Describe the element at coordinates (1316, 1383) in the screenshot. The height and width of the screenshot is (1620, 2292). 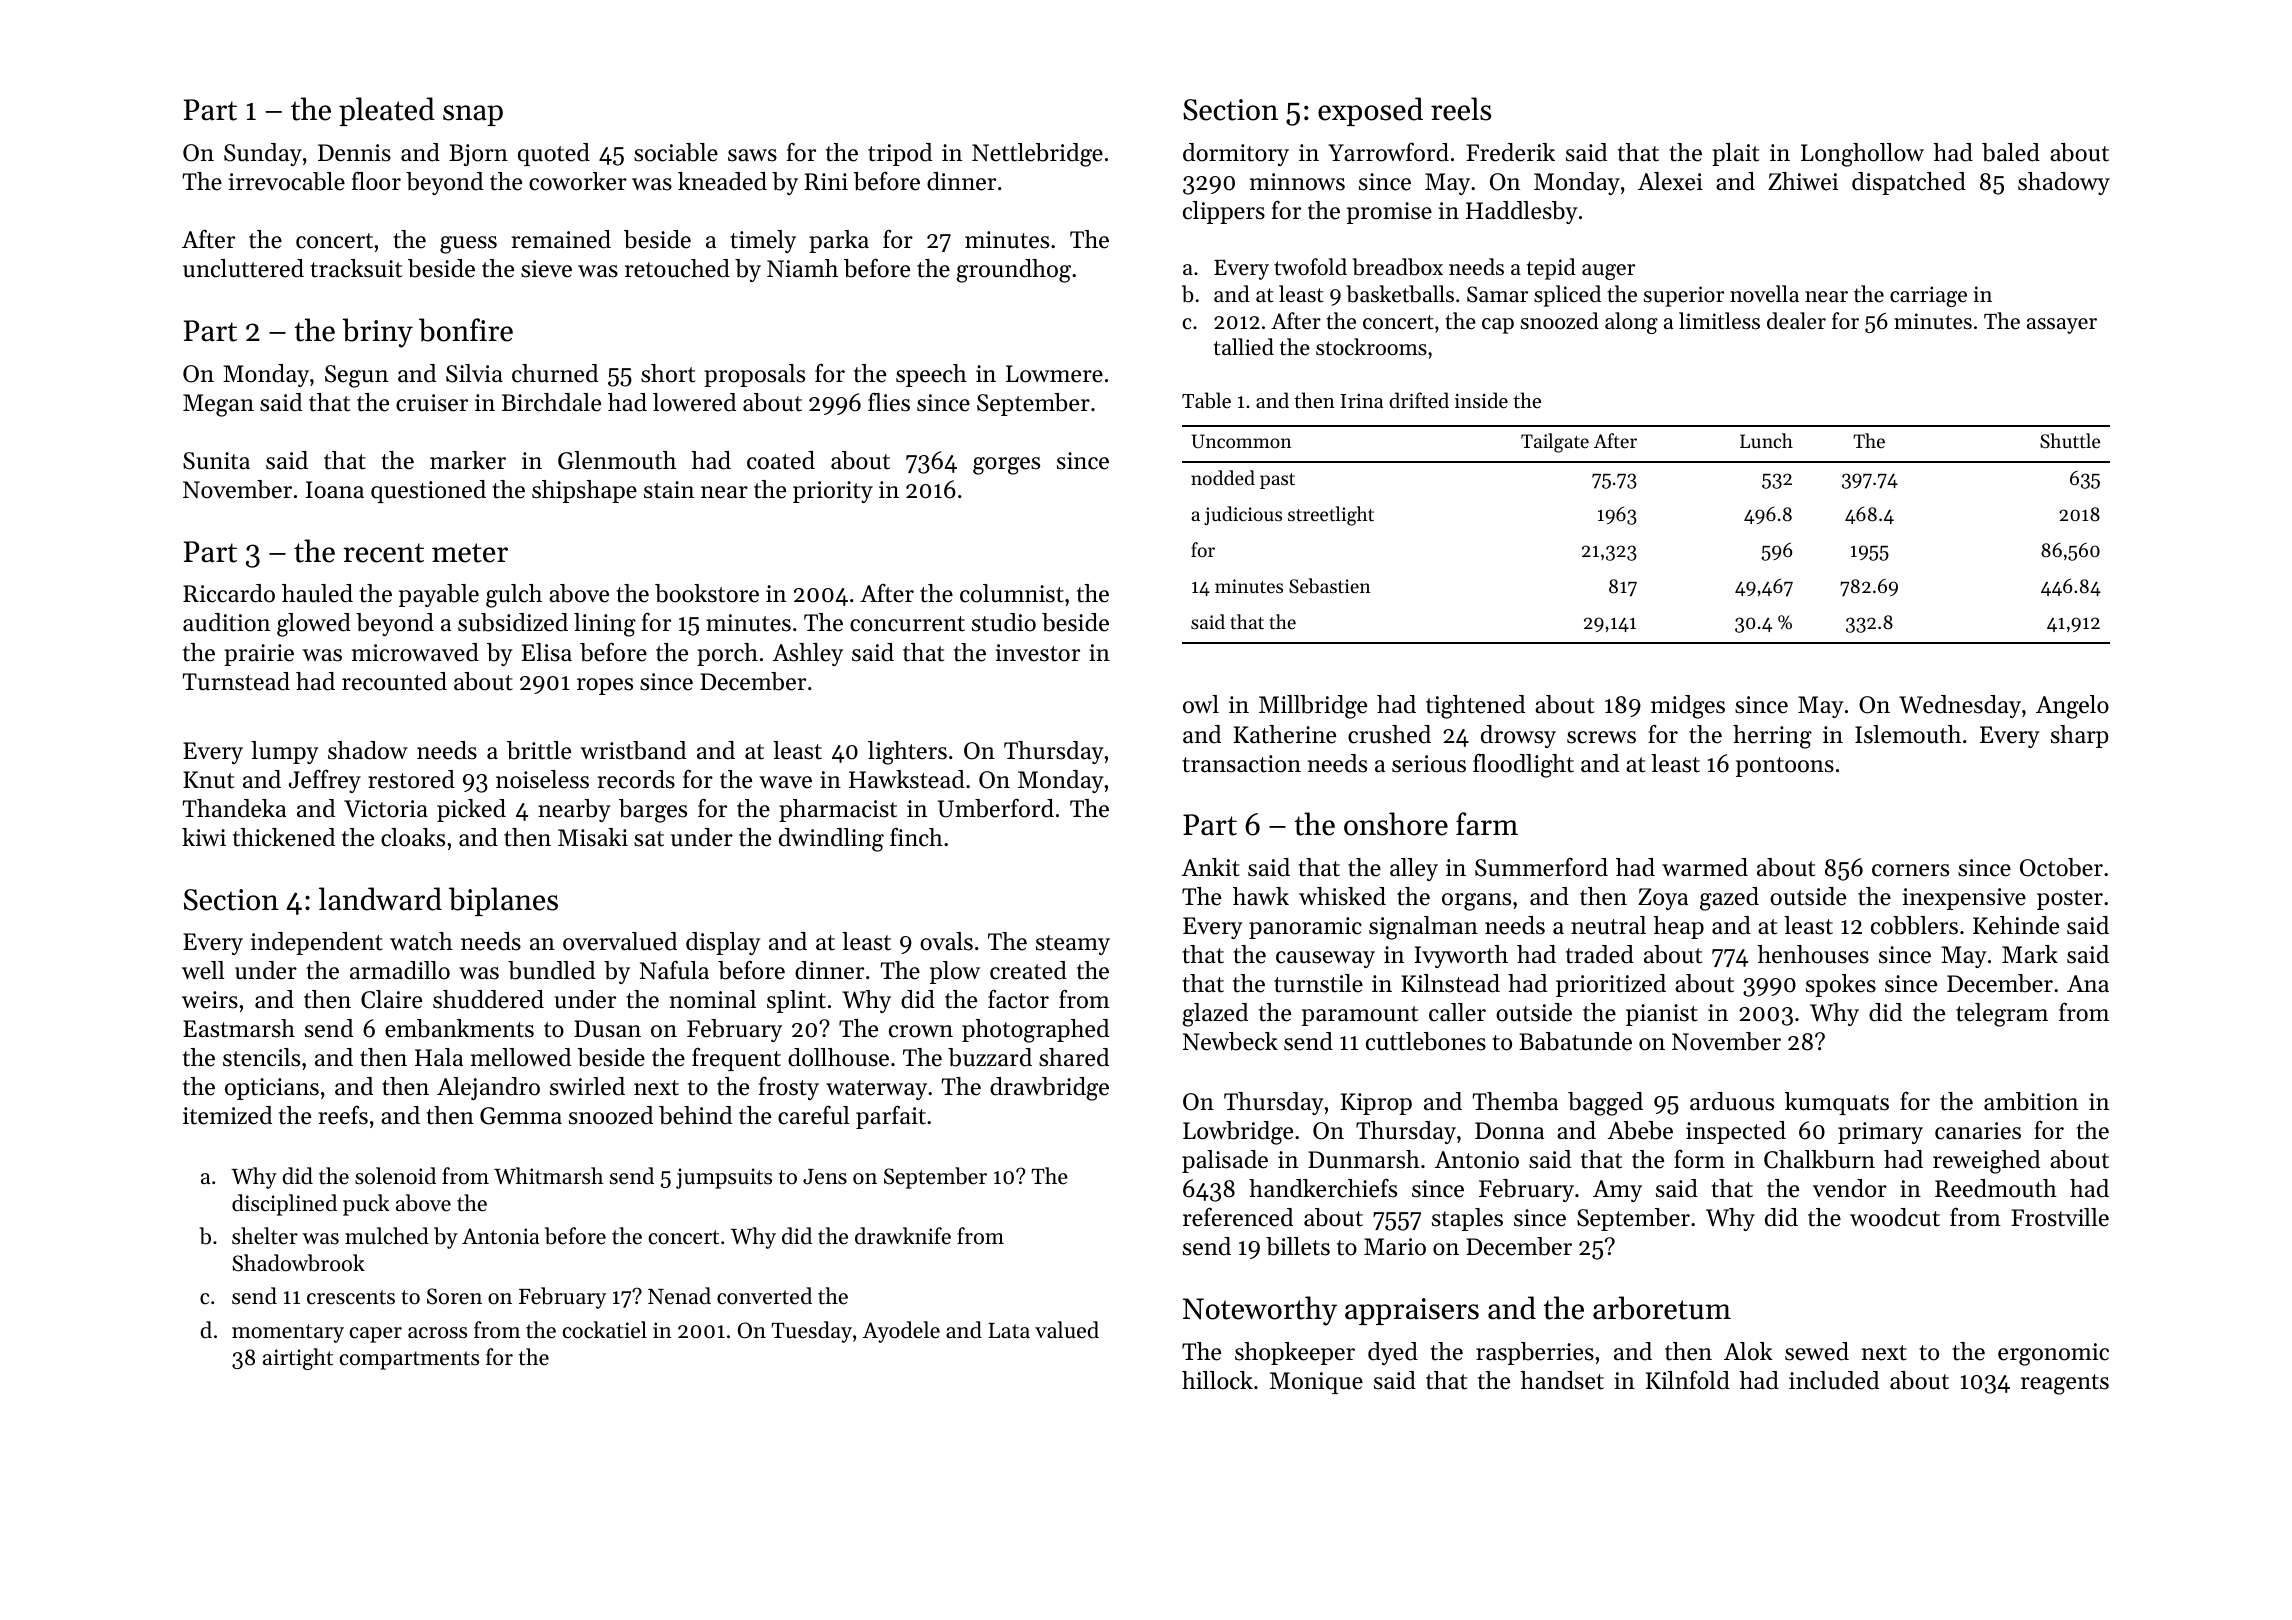
I see `Monique` at that location.
